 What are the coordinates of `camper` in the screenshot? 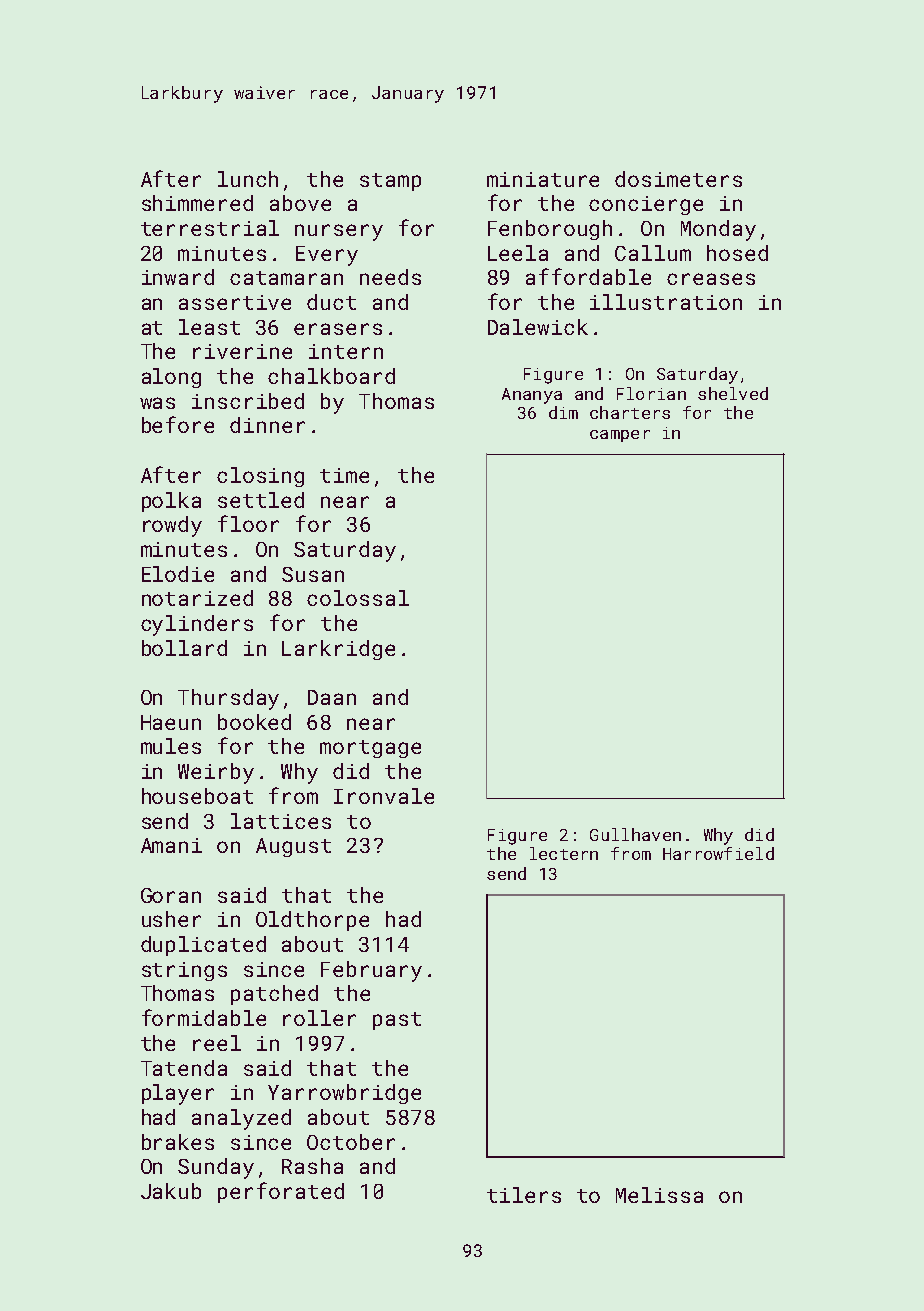 It's located at (620, 436).
